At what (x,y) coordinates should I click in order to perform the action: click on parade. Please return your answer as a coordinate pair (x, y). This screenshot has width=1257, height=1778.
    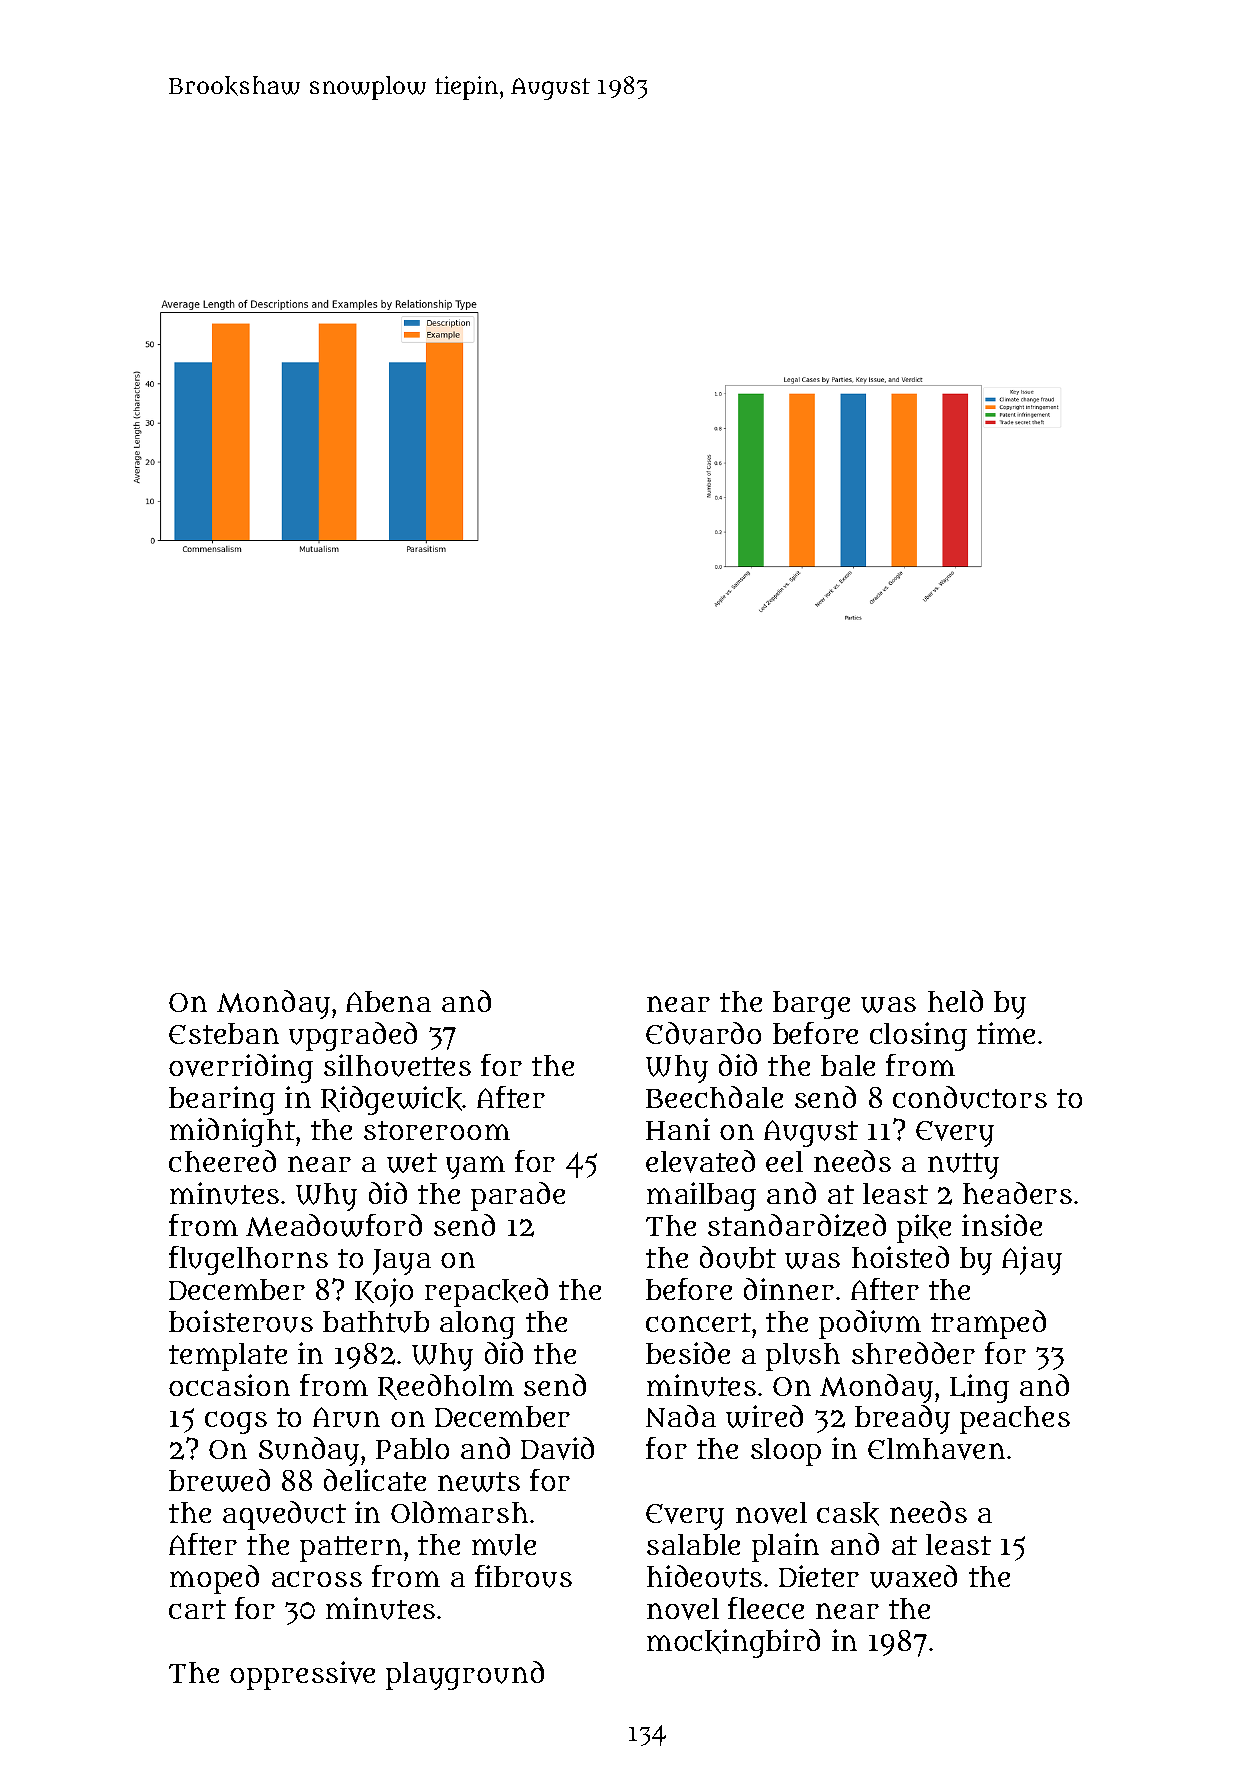
    Looking at the image, I should click on (518, 1196).
